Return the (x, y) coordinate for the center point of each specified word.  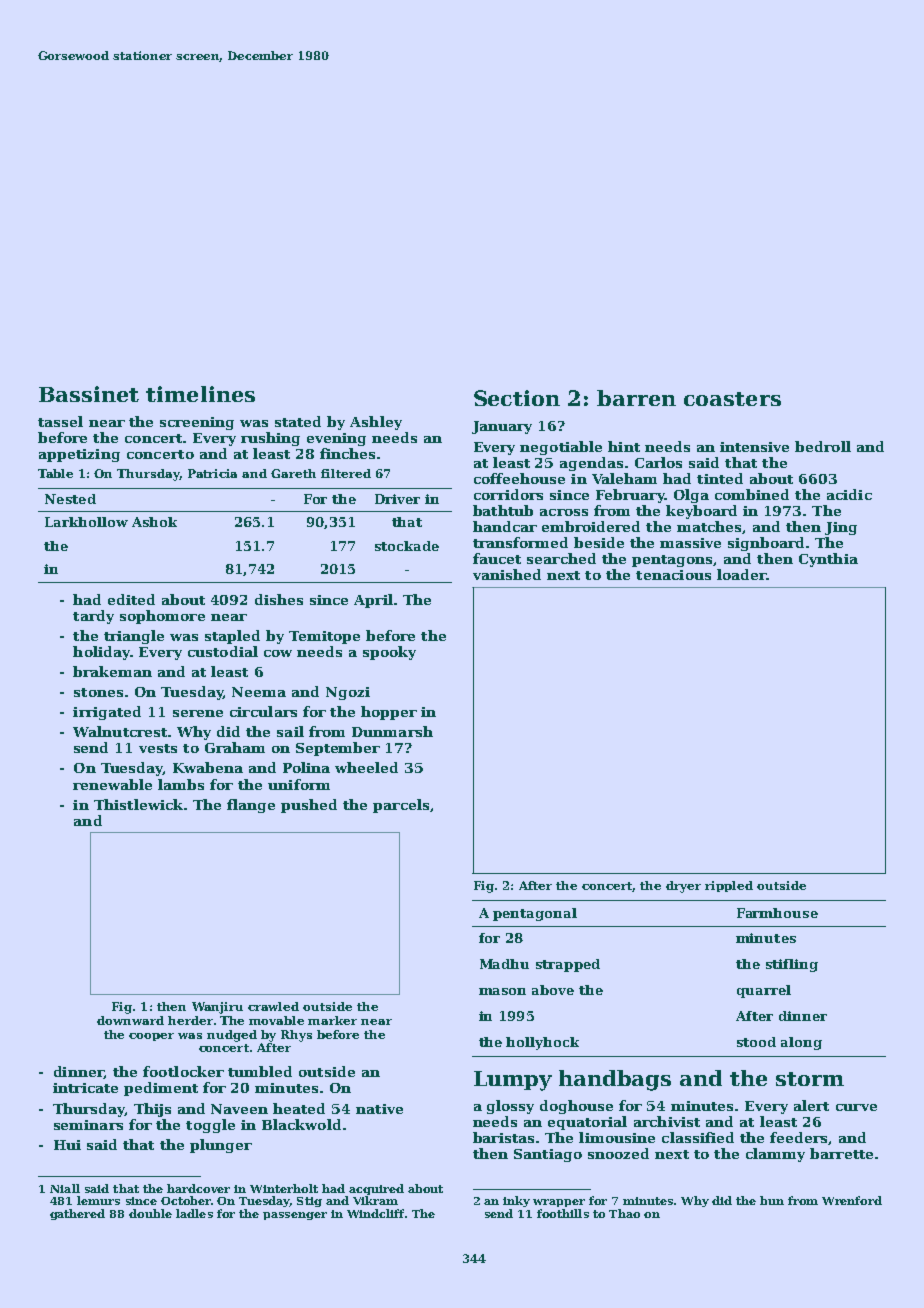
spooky (389, 653)
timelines (200, 394)
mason (502, 991)
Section (517, 398)
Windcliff (375, 1213)
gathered (77, 1214)
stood (756, 1042)
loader (742, 574)
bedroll (823, 446)
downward (130, 1020)
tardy (93, 617)
